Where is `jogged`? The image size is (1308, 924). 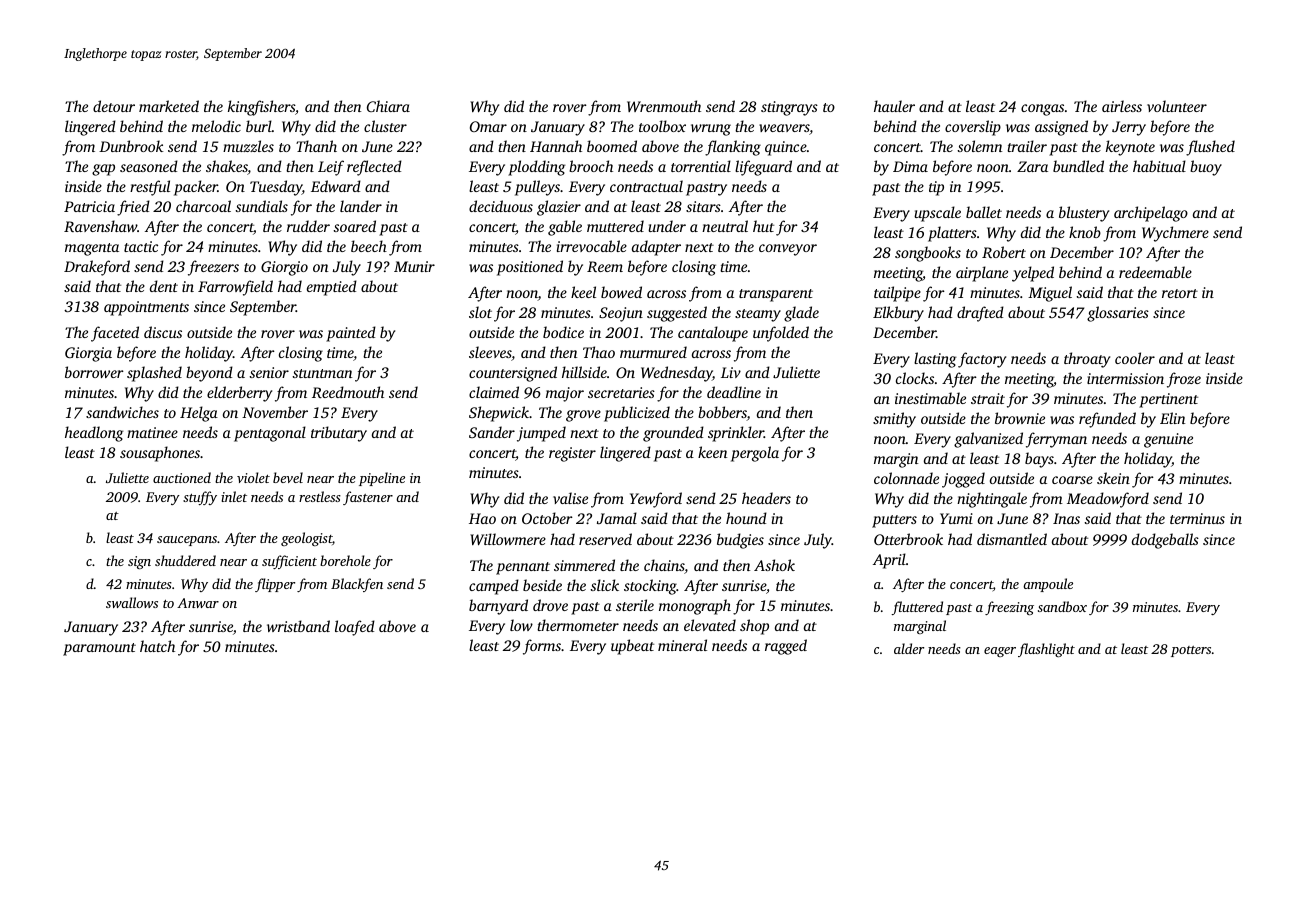 jogged is located at coordinates (963, 480).
